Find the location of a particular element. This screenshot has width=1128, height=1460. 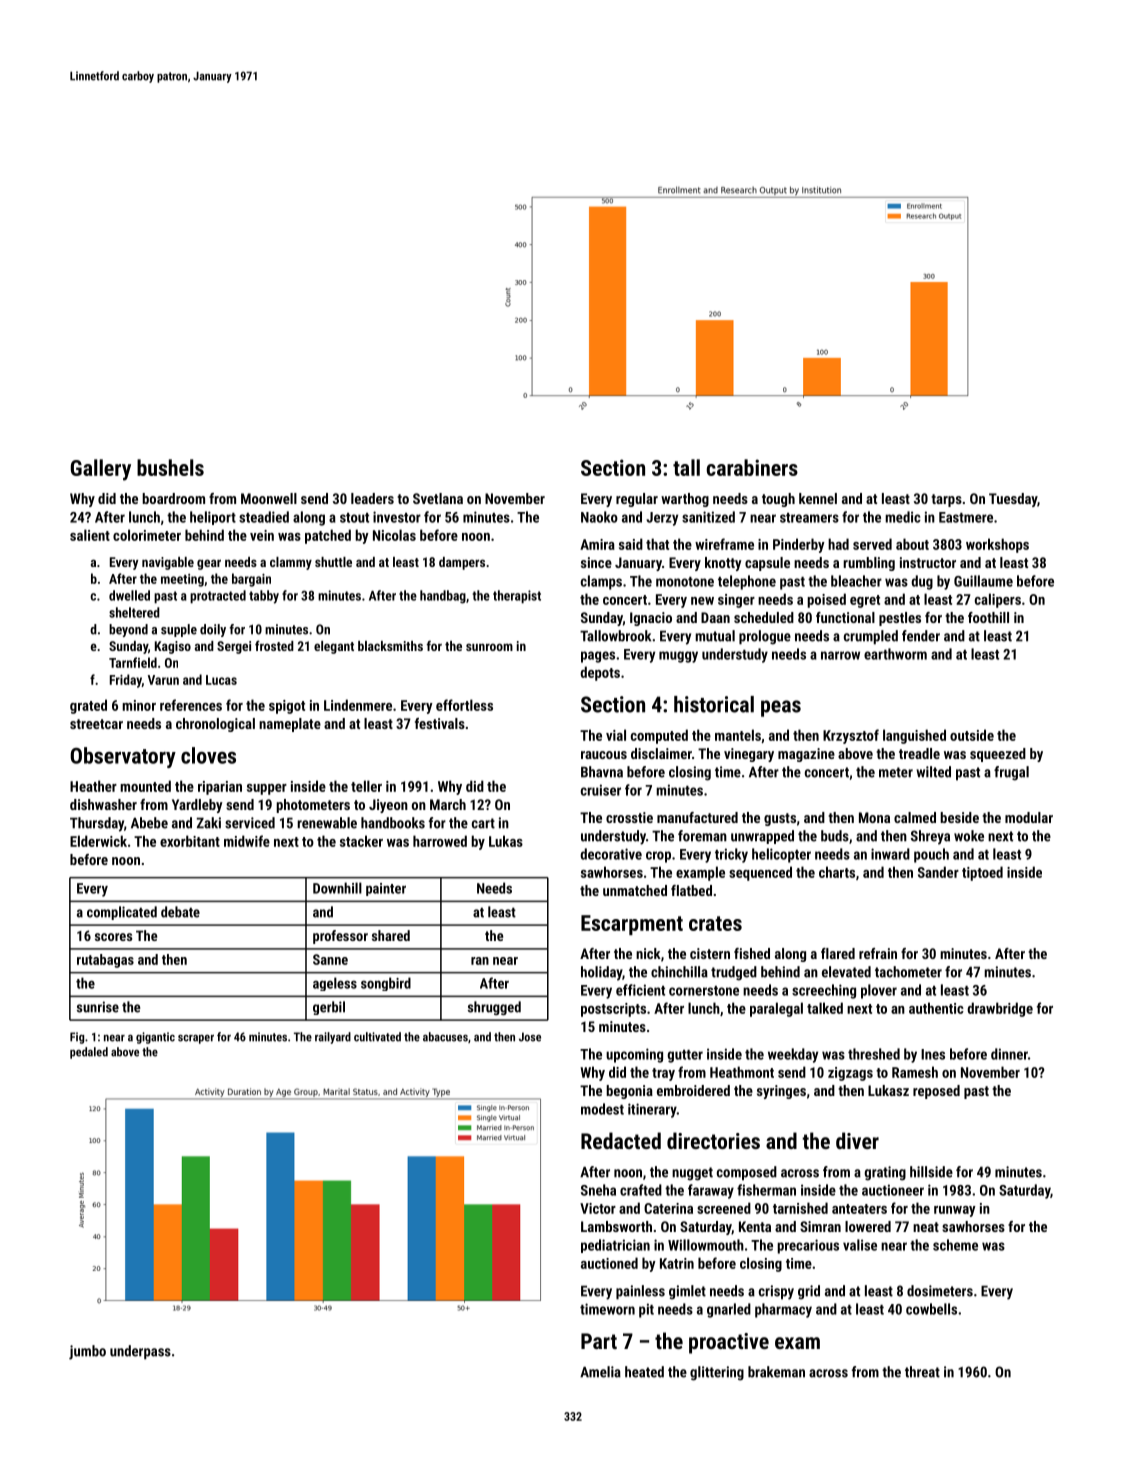

tarps is located at coordinates (946, 500).
